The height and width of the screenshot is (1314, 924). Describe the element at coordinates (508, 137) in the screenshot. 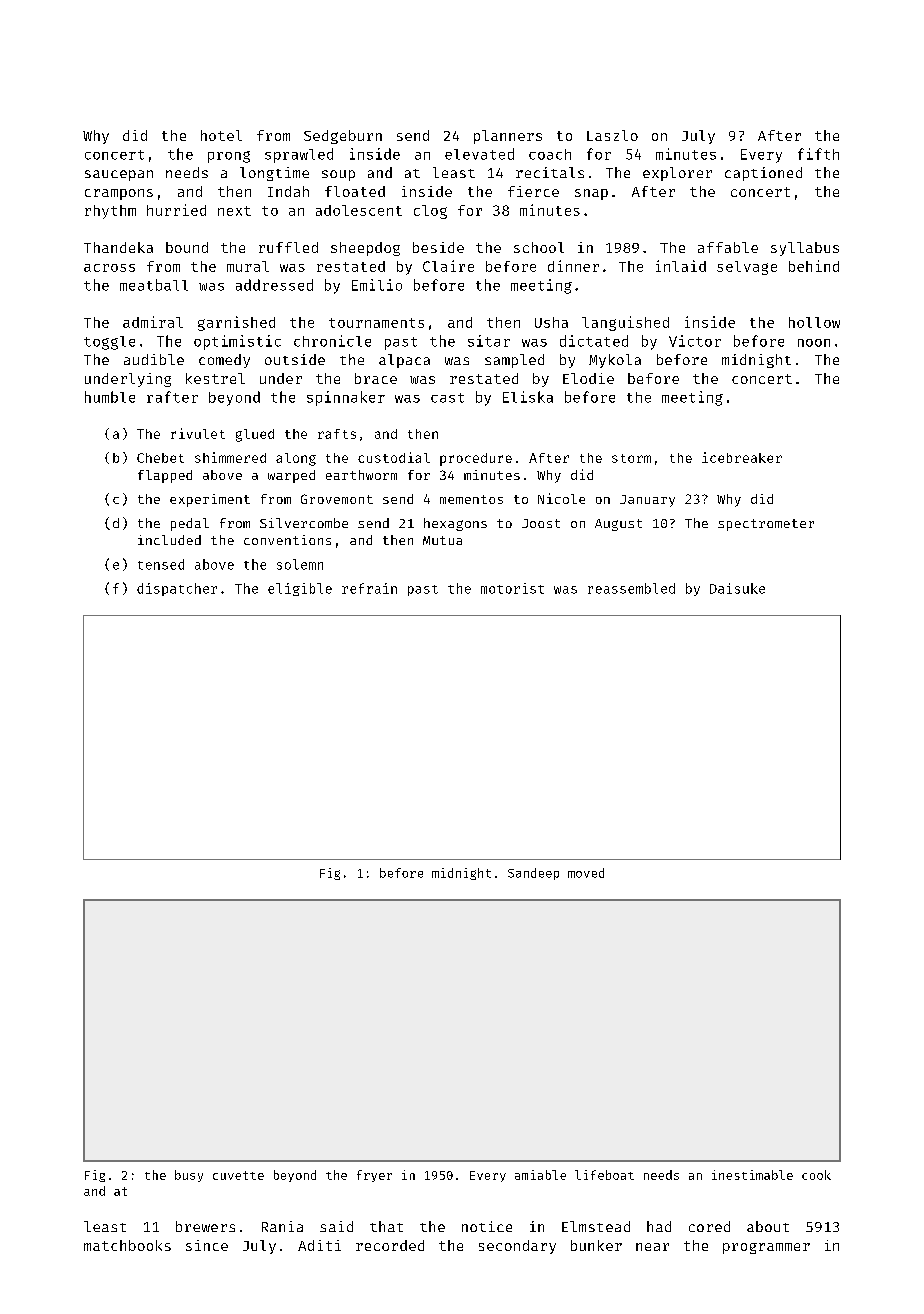

I see `planners` at that location.
